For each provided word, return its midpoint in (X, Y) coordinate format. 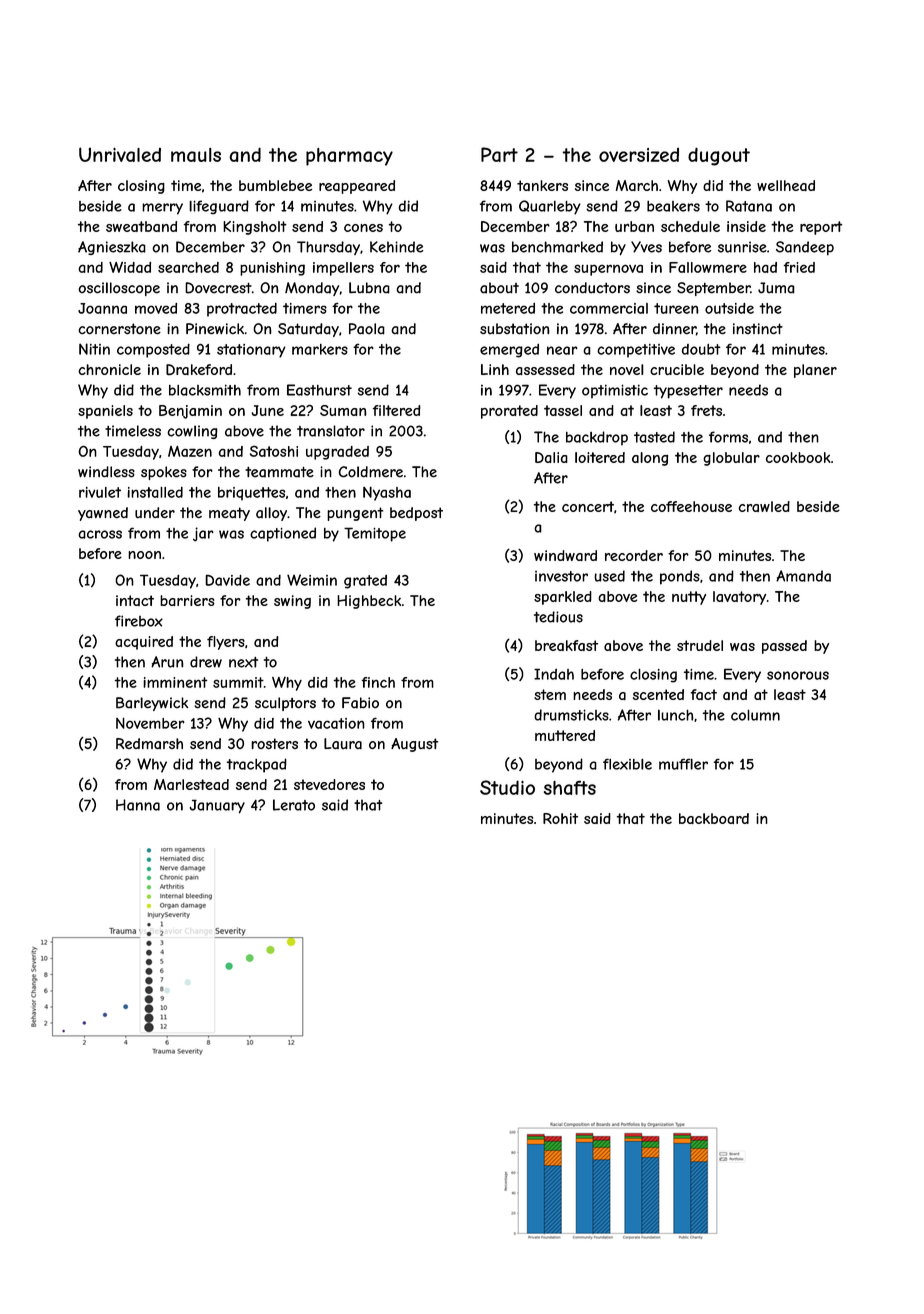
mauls (196, 155)
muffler (683, 764)
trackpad (257, 765)
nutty (689, 598)
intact (135, 600)
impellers (343, 269)
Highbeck (369, 602)
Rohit (560, 818)
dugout (719, 156)
